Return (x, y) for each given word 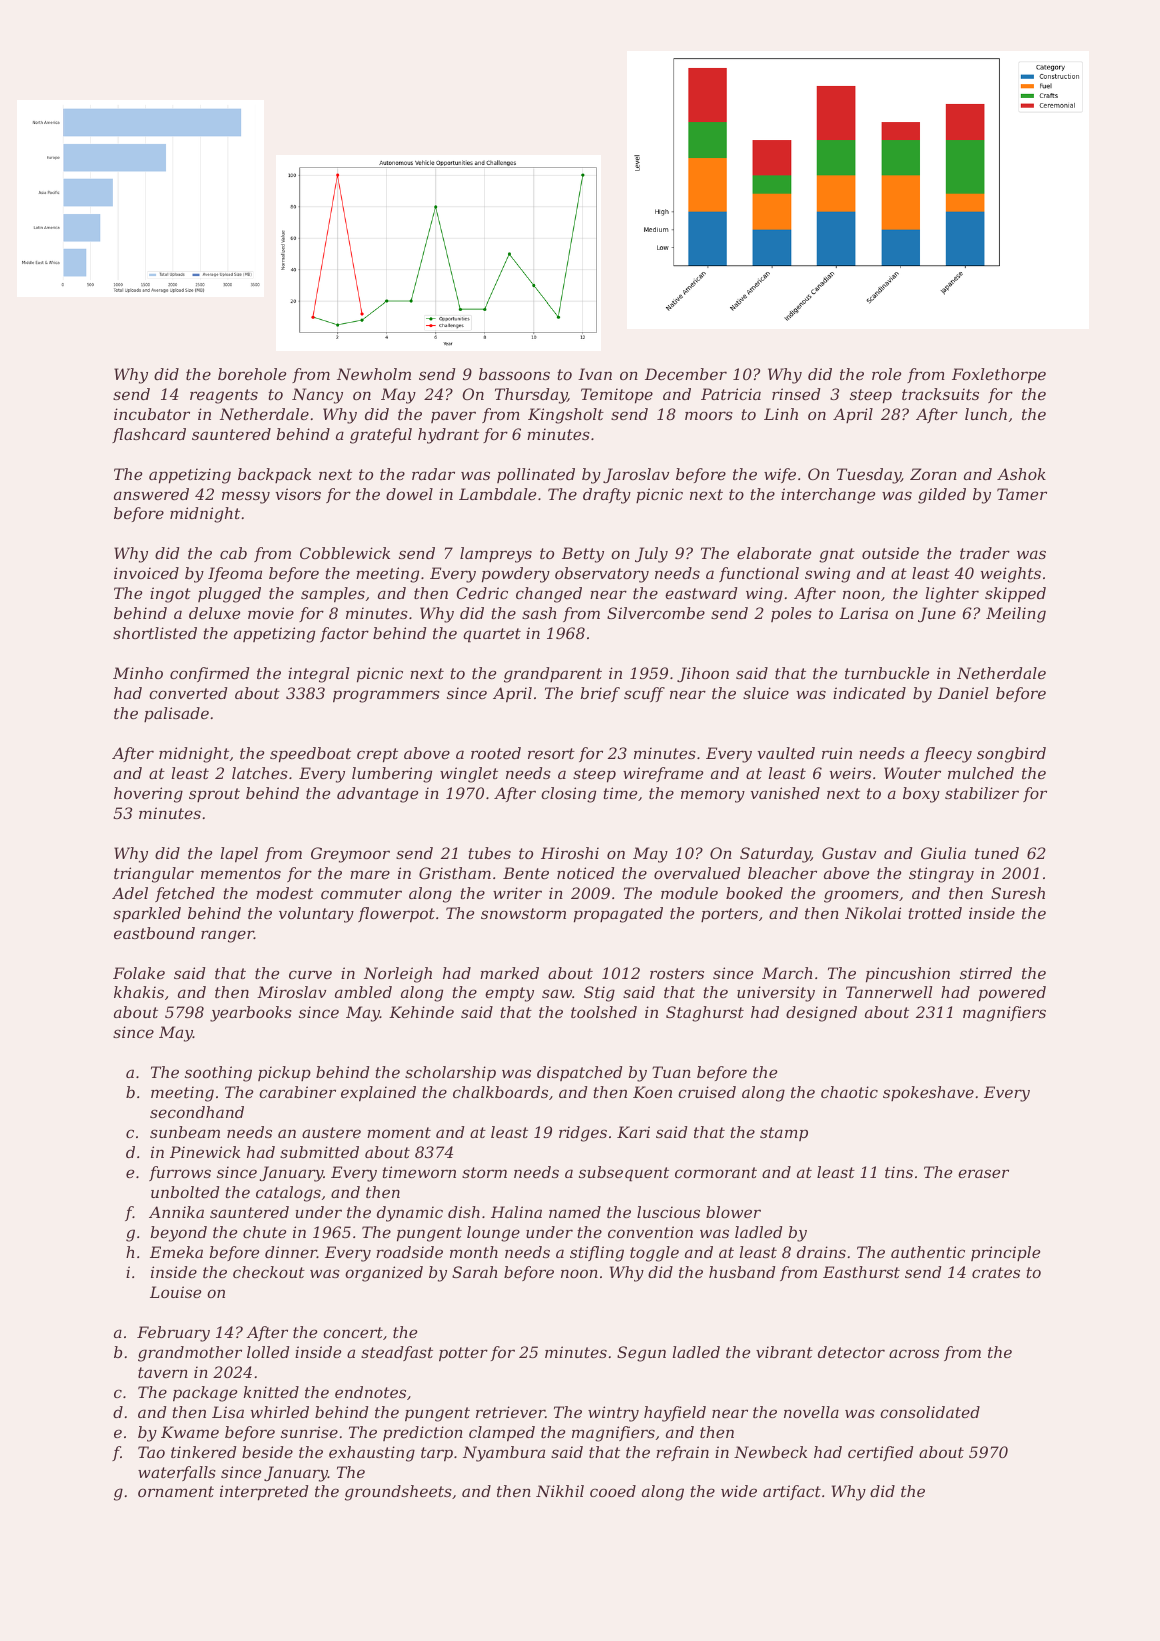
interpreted (264, 1493)
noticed (585, 873)
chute (264, 1232)
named (575, 1212)
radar (433, 474)
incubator (152, 414)
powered (1012, 994)
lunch (986, 414)
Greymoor (350, 855)
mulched (981, 773)
